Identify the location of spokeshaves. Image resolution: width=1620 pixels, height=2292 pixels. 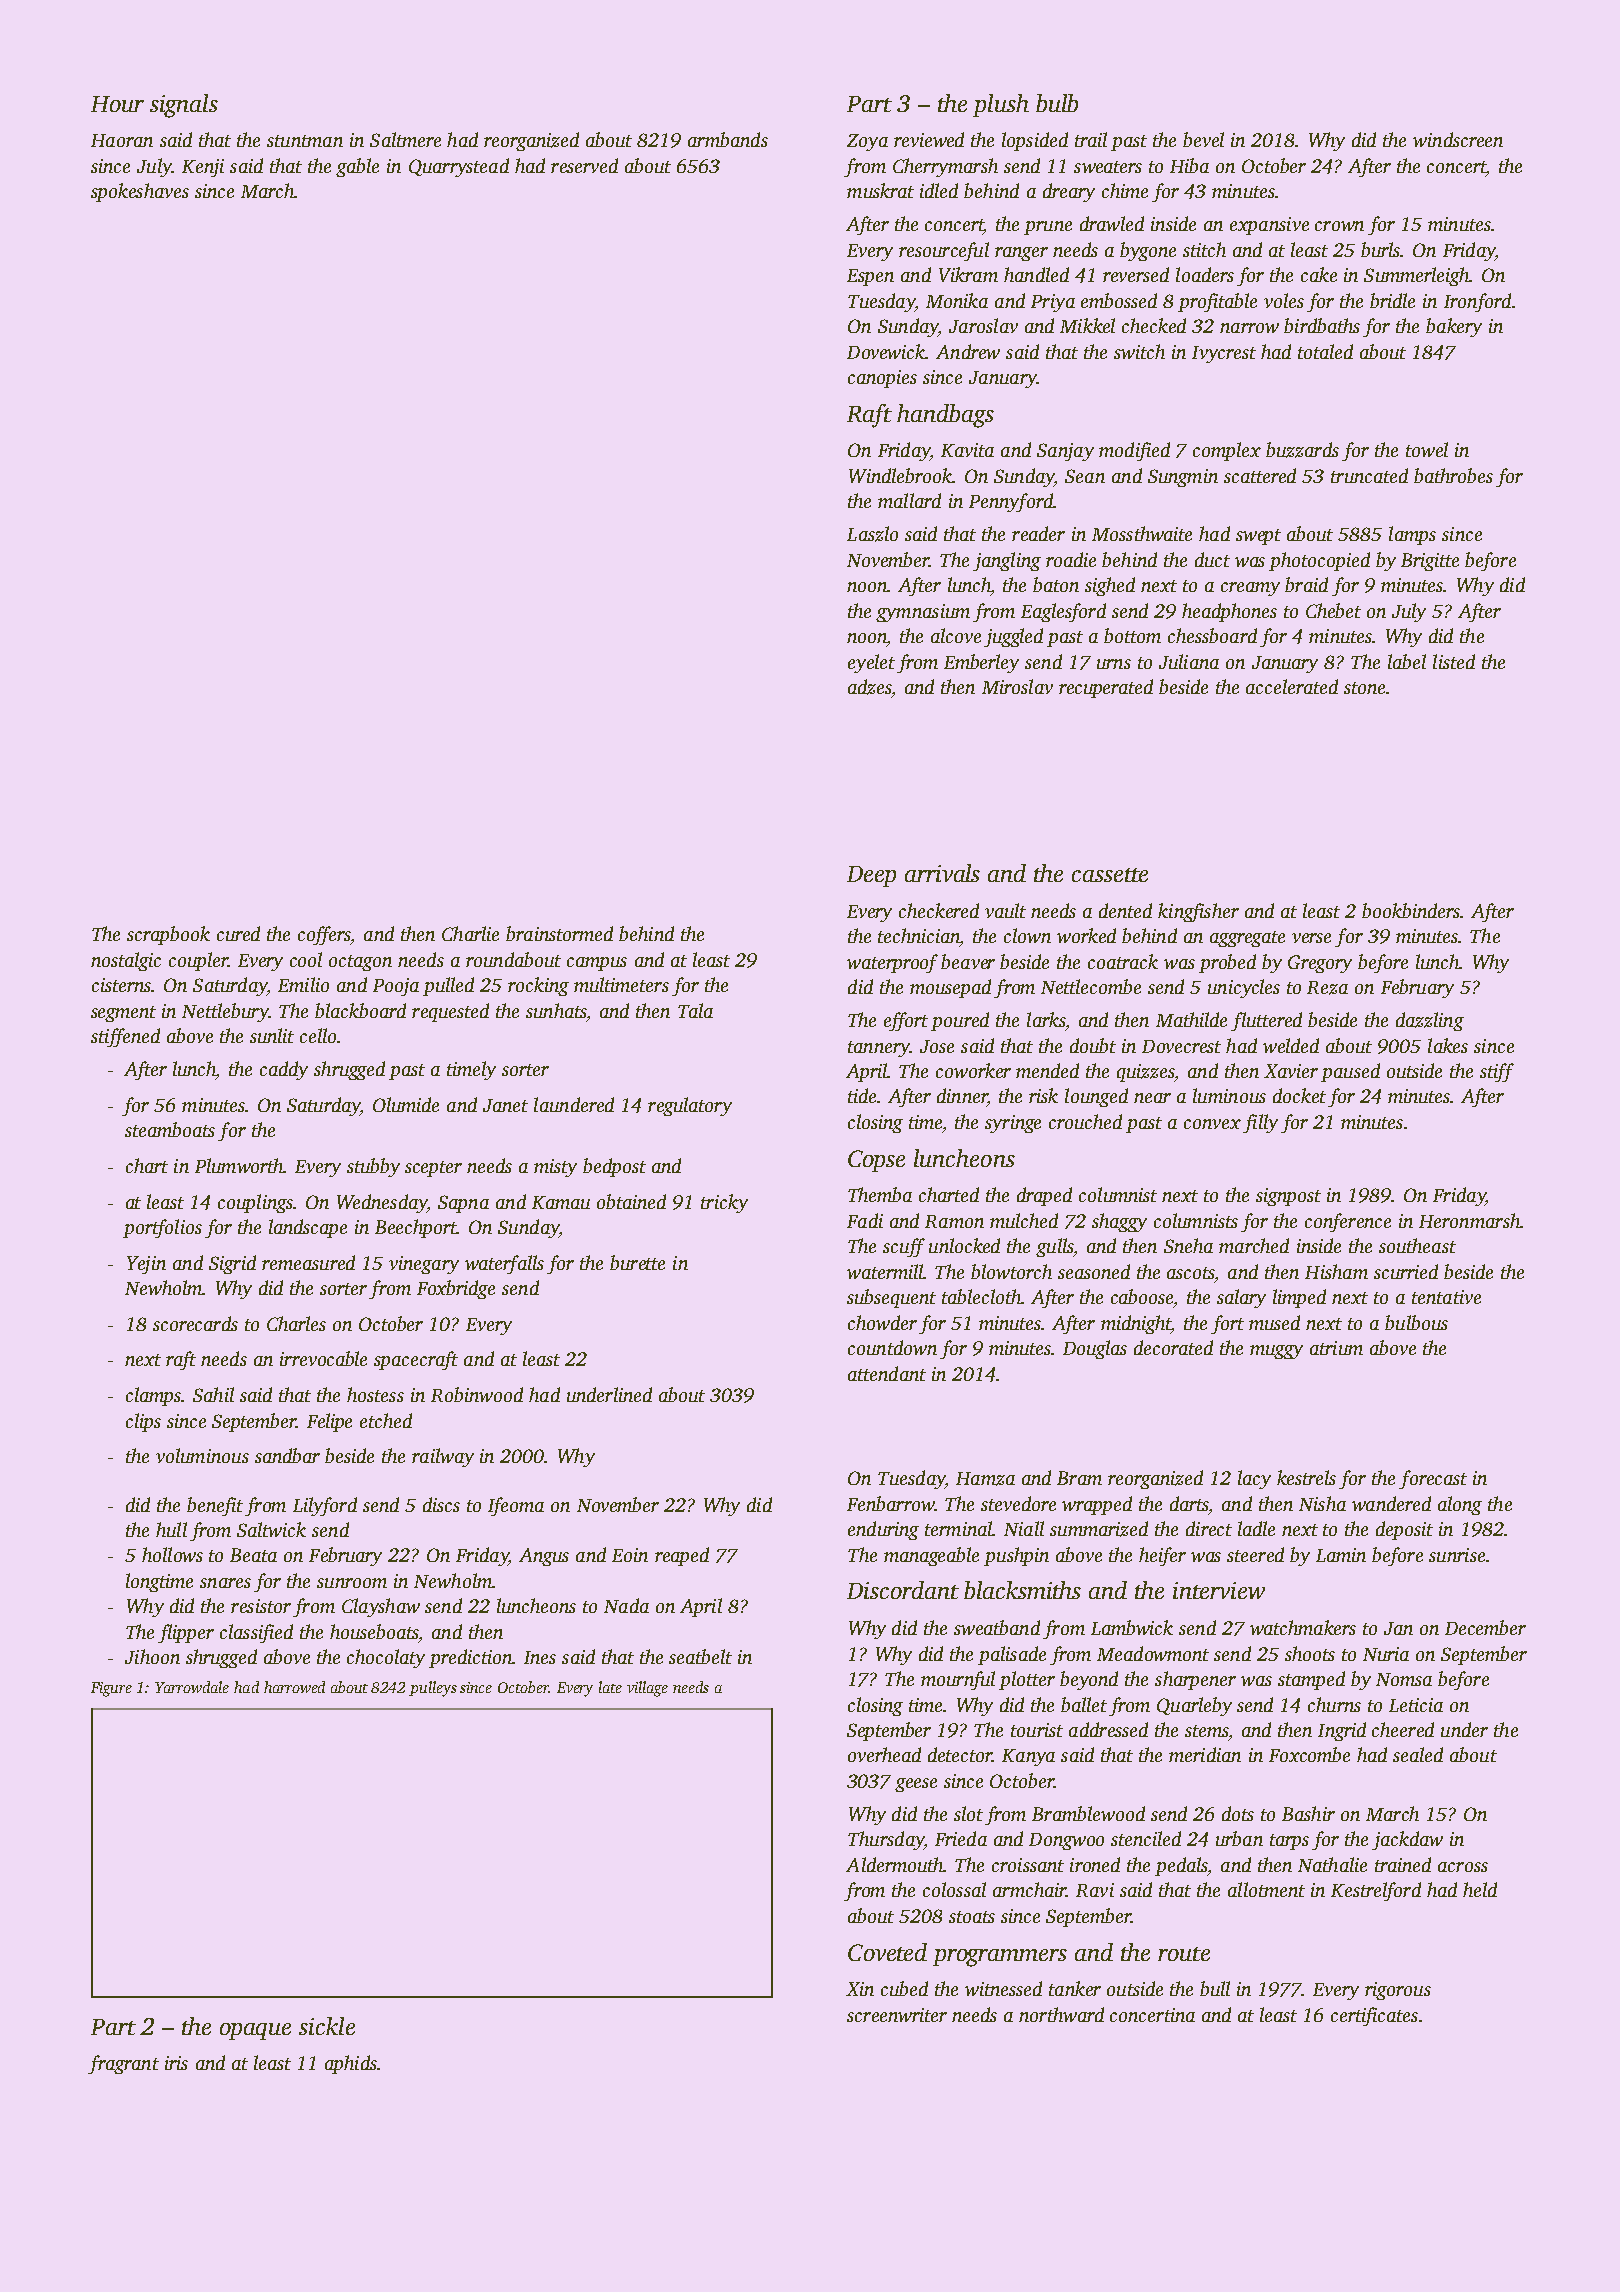
(140, 192).
